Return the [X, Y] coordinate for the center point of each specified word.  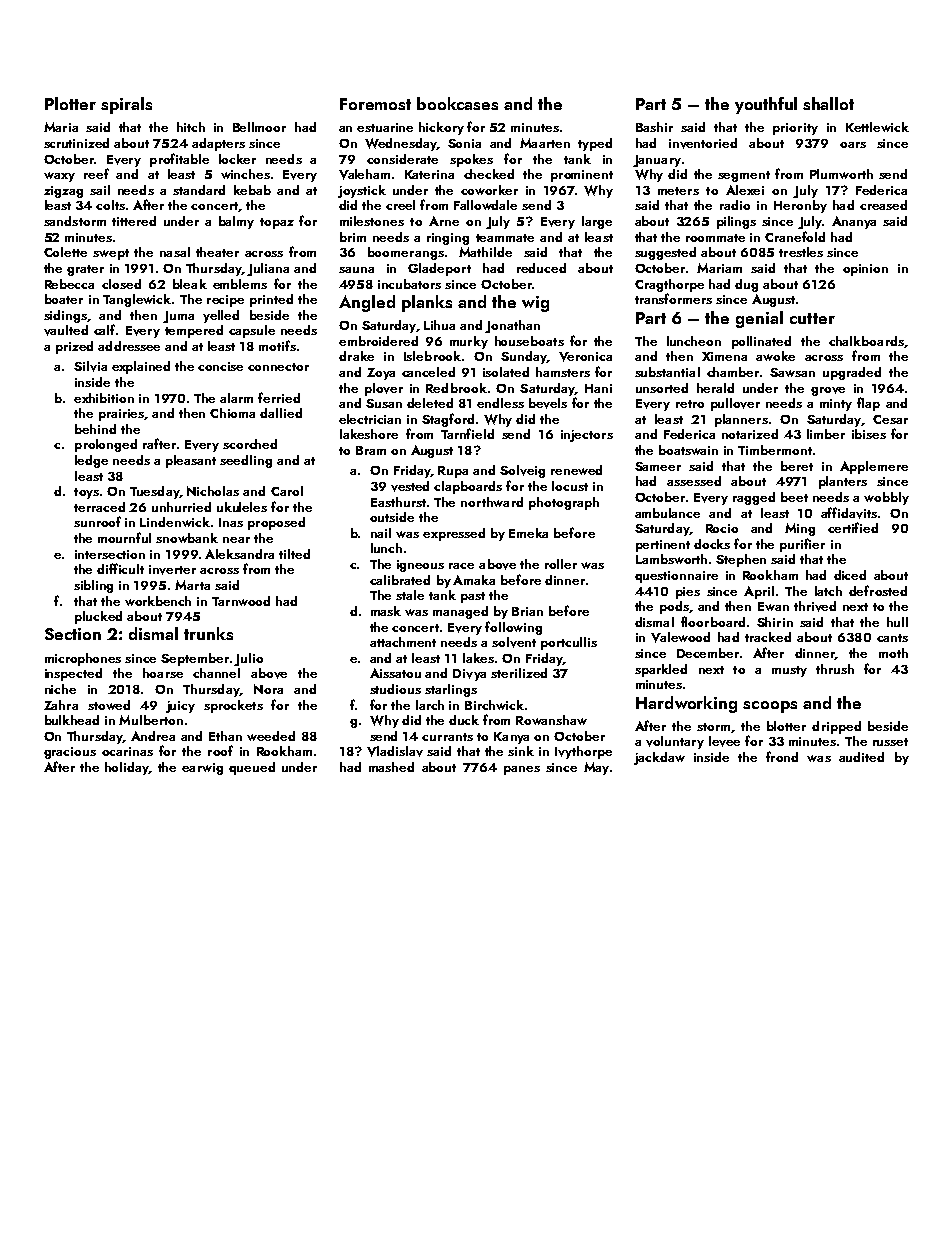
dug [746, 285]
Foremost [375, 104]
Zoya [381, 374]
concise [220, 366]
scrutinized [76, 143]
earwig [202, 769]
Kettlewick [877, 127]
